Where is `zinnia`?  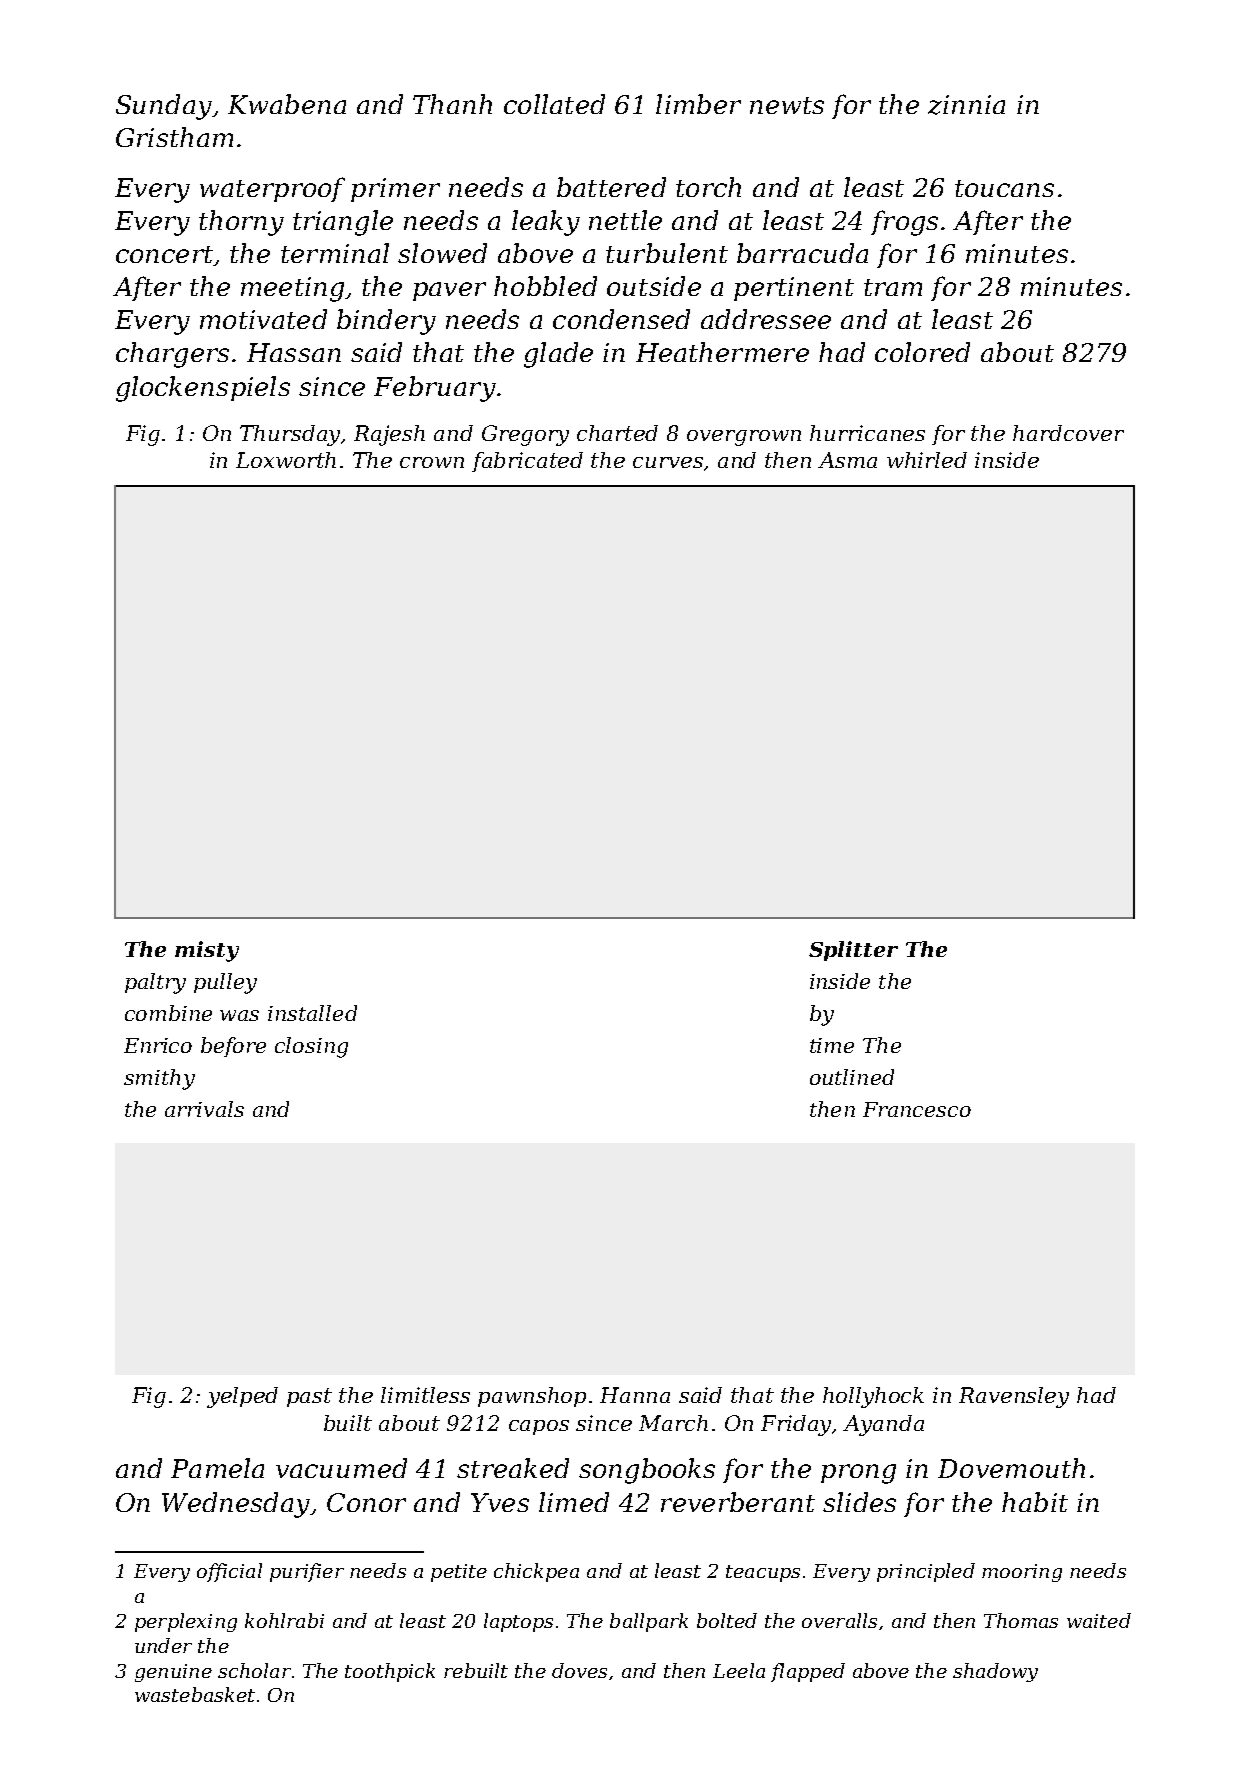 zinnia is located at coordinates (966, 105).
